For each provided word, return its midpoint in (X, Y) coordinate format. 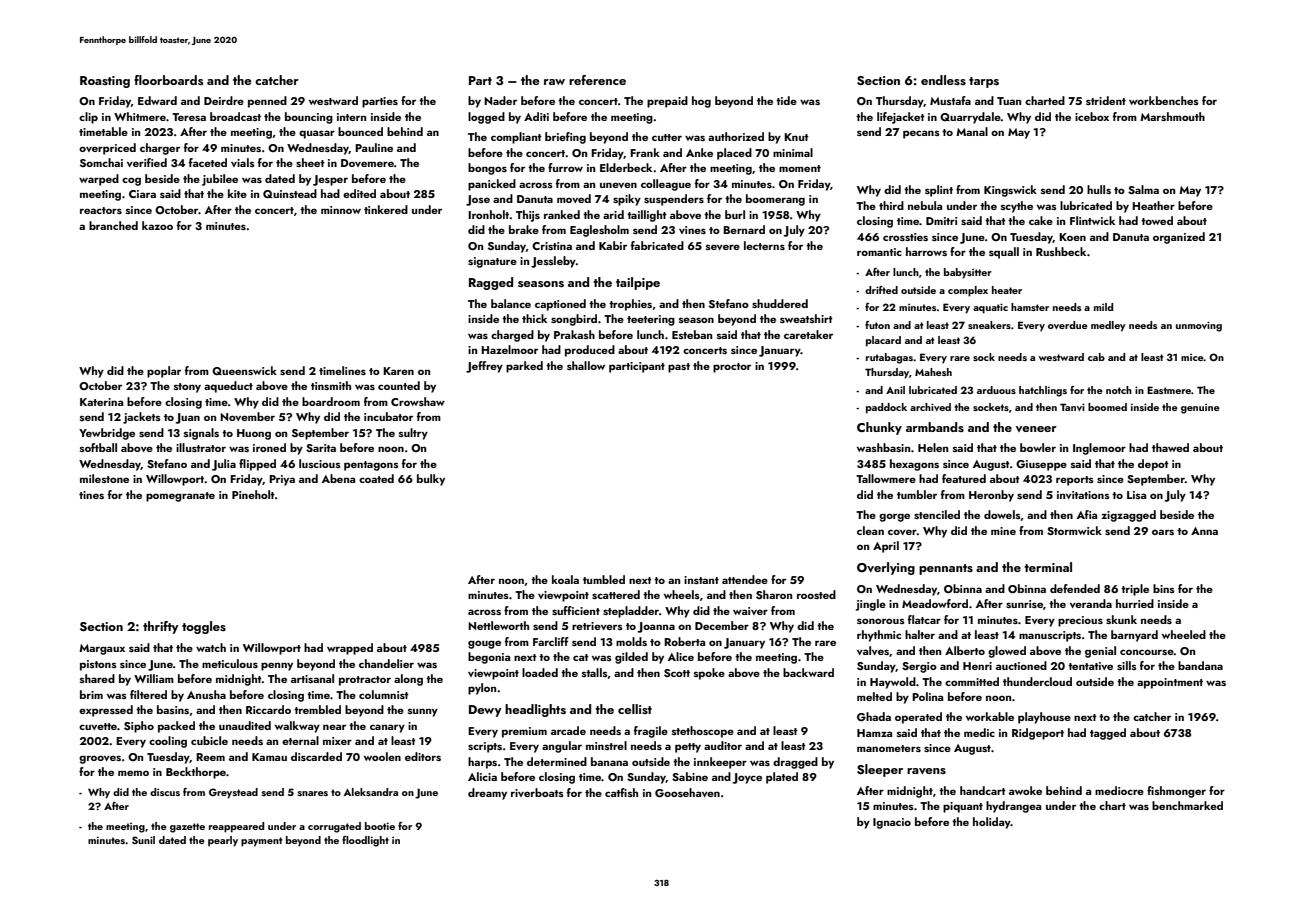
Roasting (105, 82)
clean (870, 530)
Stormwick (1074, 530)
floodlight (365, 841)
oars (1163, 532)
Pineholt (253, 494)
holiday (992, 823)
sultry (413, 434)
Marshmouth (1172, 116)
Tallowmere (886, 478)
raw (554, 82)
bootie (380, 826)
